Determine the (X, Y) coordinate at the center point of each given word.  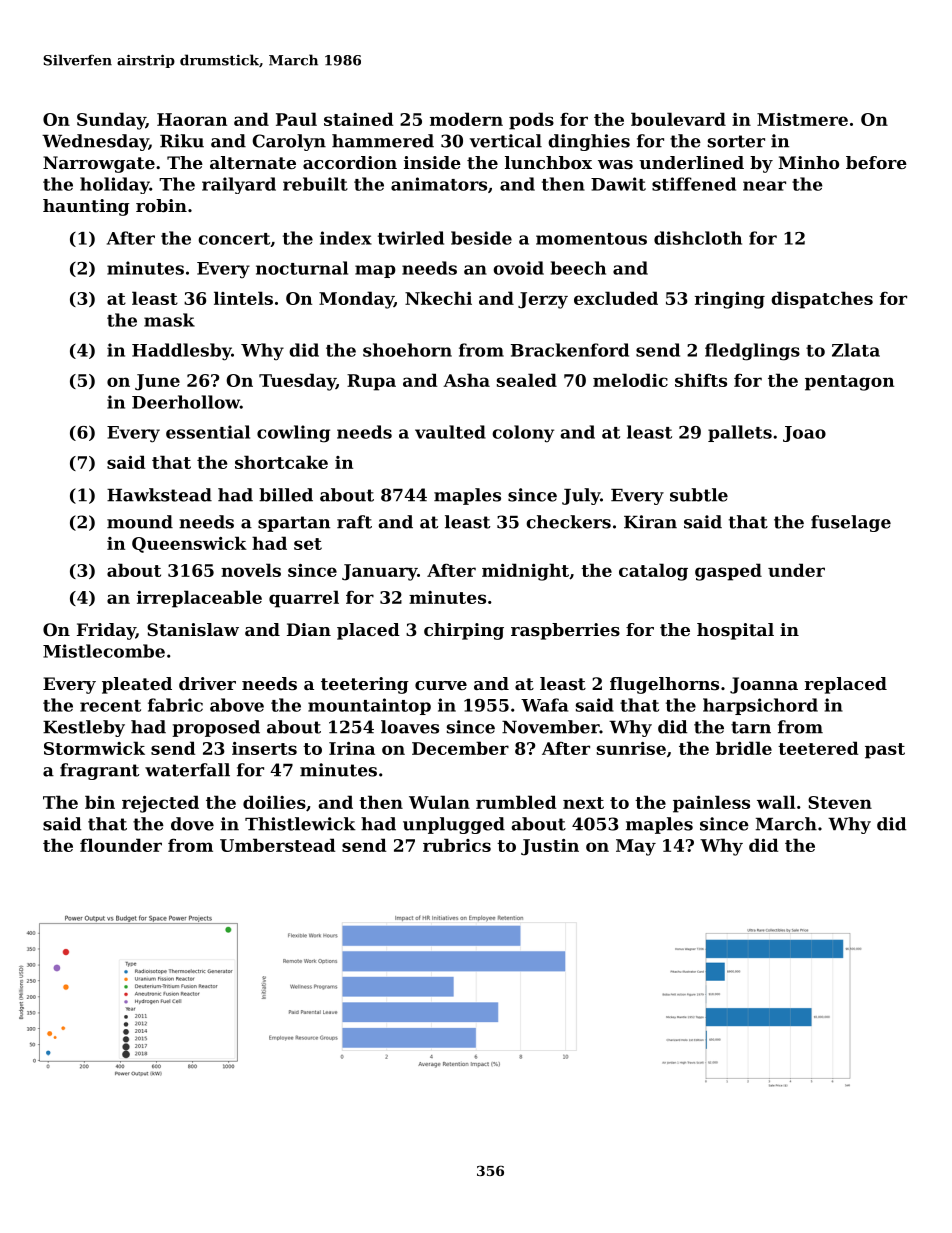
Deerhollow (186, 402)
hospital (735, 631)
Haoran (192, 119)
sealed (527, 380)
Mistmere (802, 119)
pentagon (849, 383)
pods (531, 121)
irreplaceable (199, 599)
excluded (616, 298)
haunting (86, 207)
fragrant (99, 771)
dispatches (822, 300)
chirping (464, 631)
